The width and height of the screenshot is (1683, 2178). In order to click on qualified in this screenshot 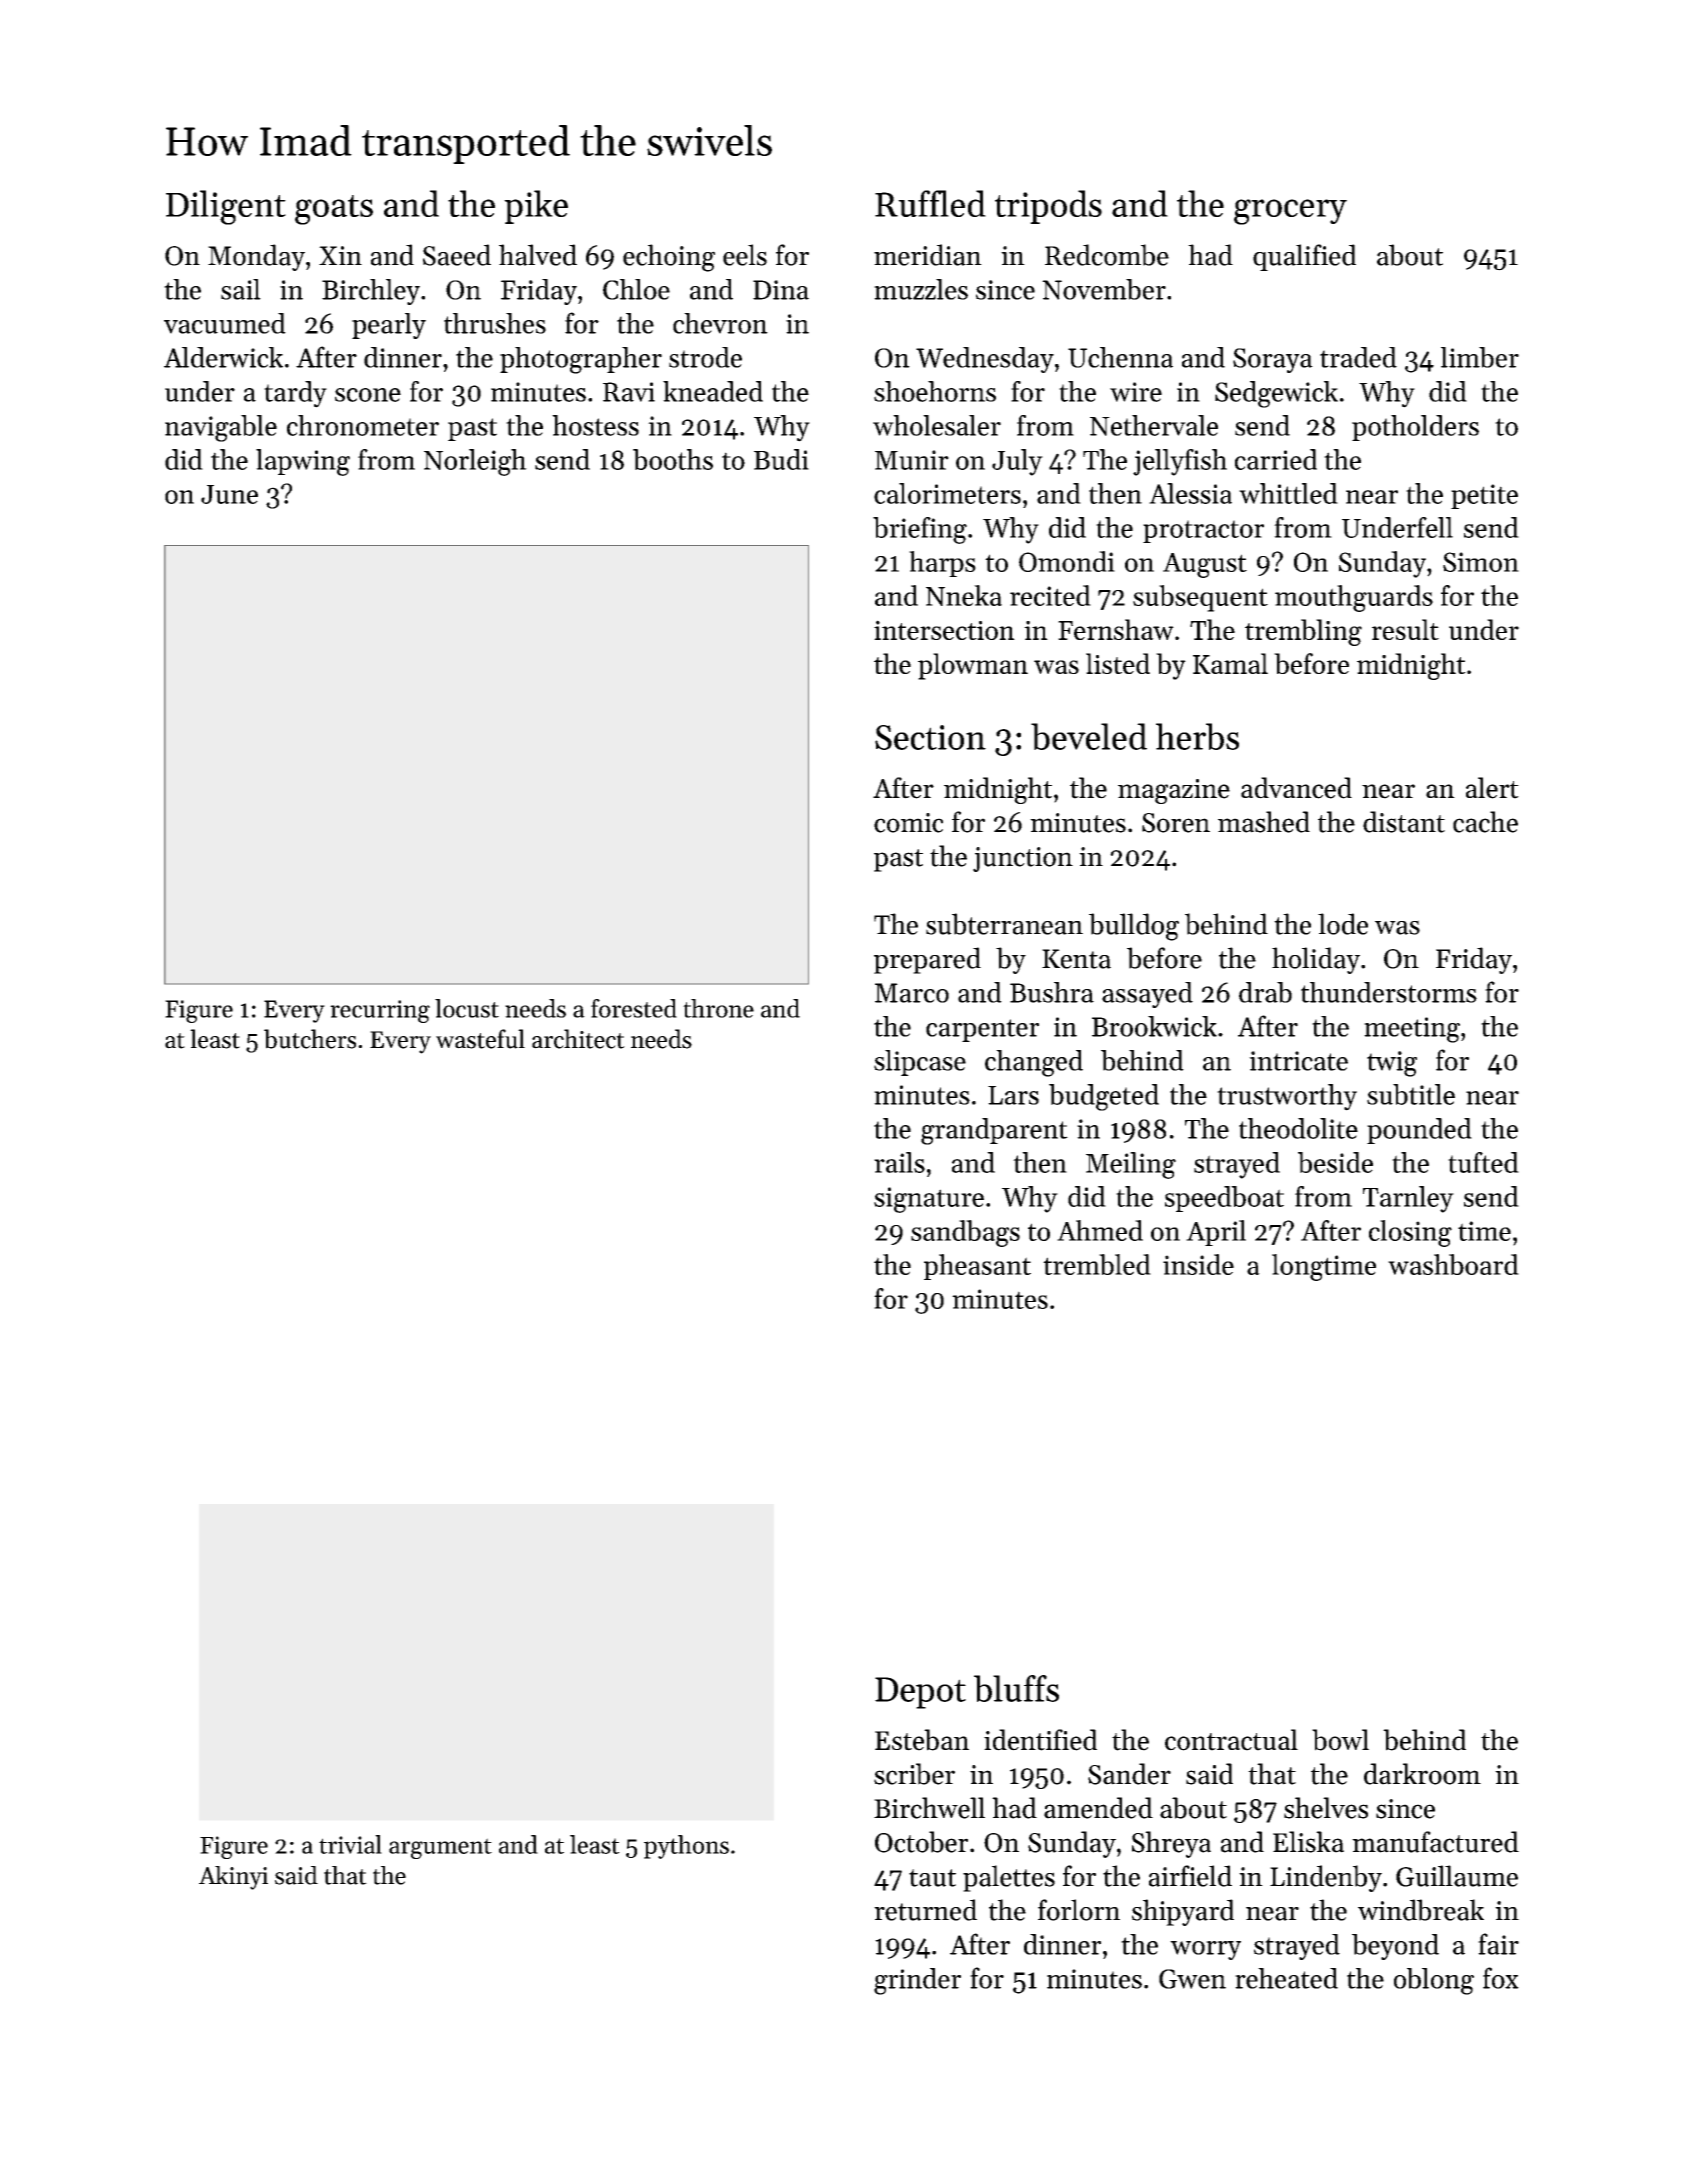, I will do `click(1304, 257)`.
